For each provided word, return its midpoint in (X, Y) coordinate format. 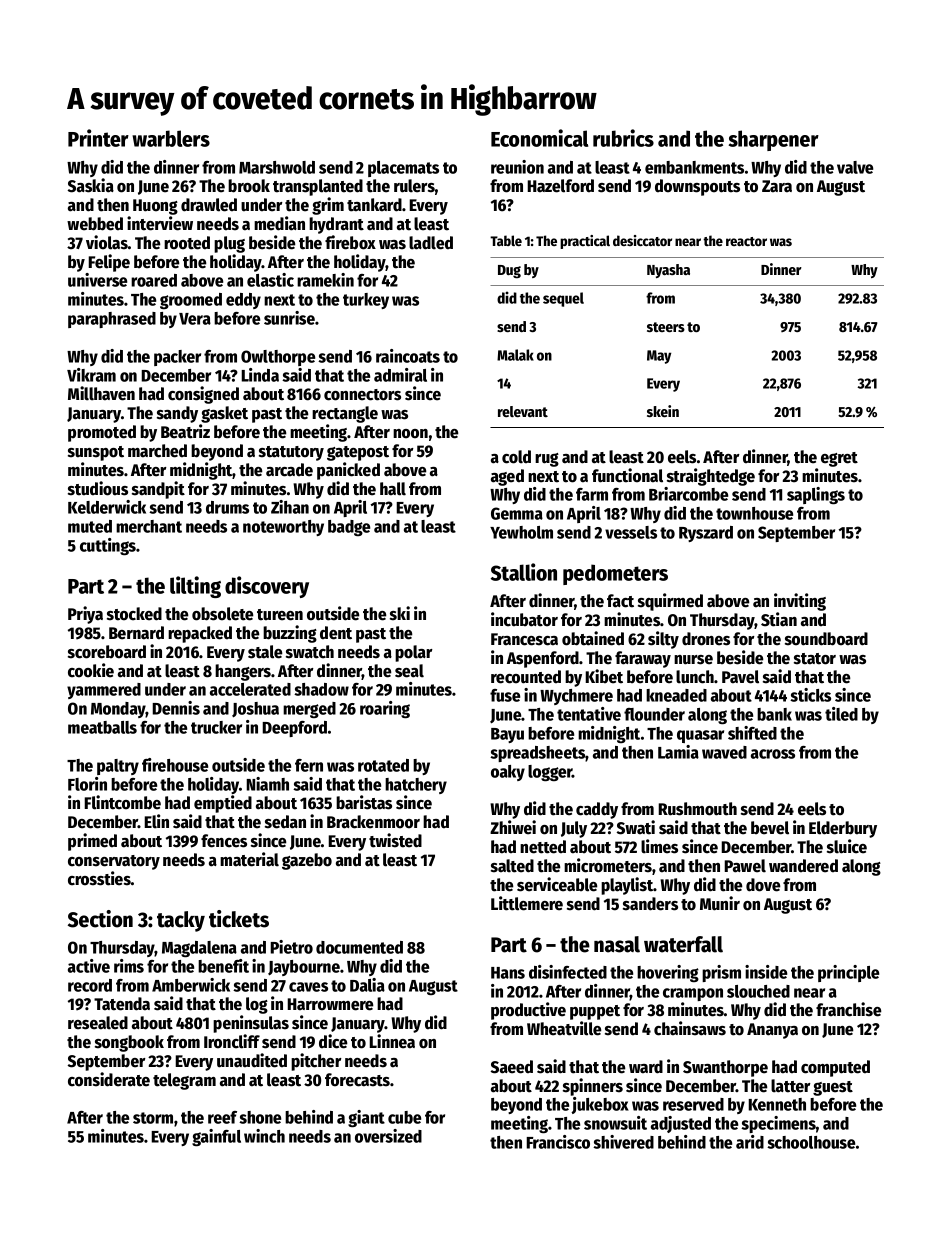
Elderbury (843, 829)
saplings (816, 495)
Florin (87, 784)
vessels (631, 532)
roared (154, 280)
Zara (777, 186)
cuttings (108, 546)
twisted (395, 840)
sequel (563, 299)
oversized (388, 1136)
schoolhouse (811, 1142)
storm (153, 1118)
